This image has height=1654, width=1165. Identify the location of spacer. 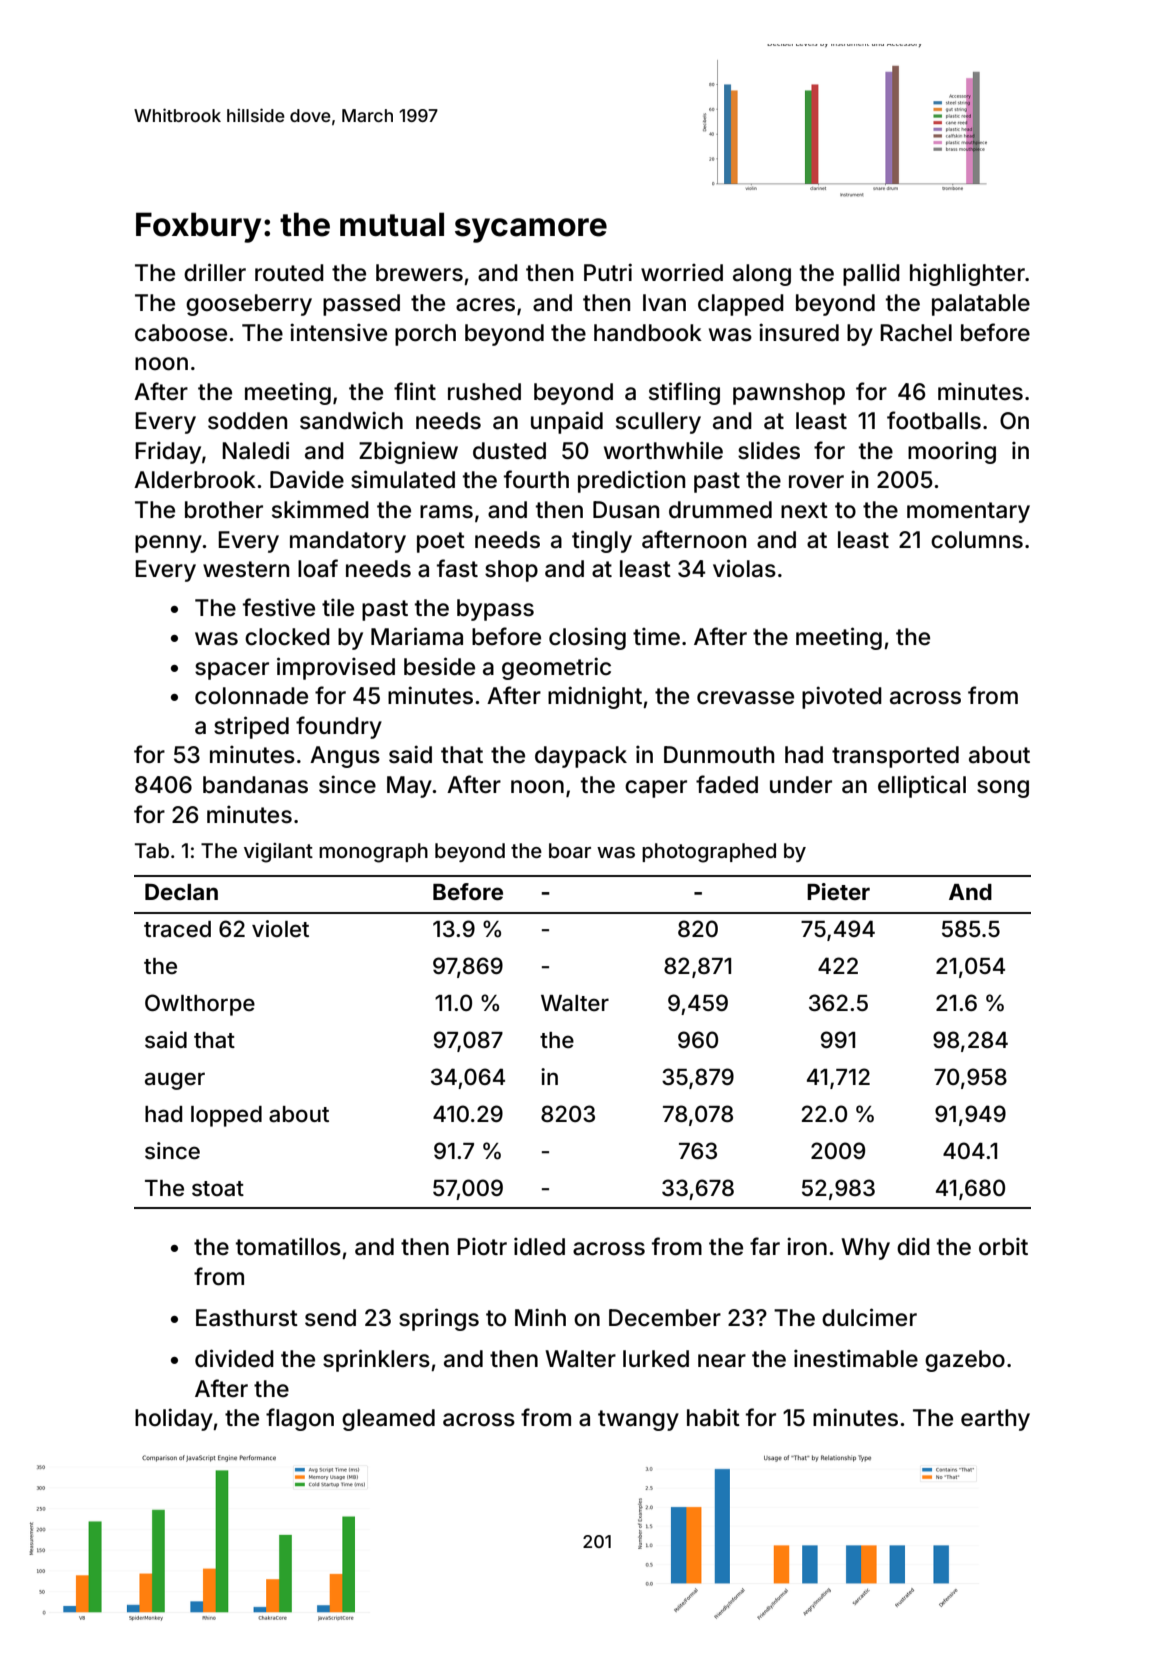
(232, 671).
